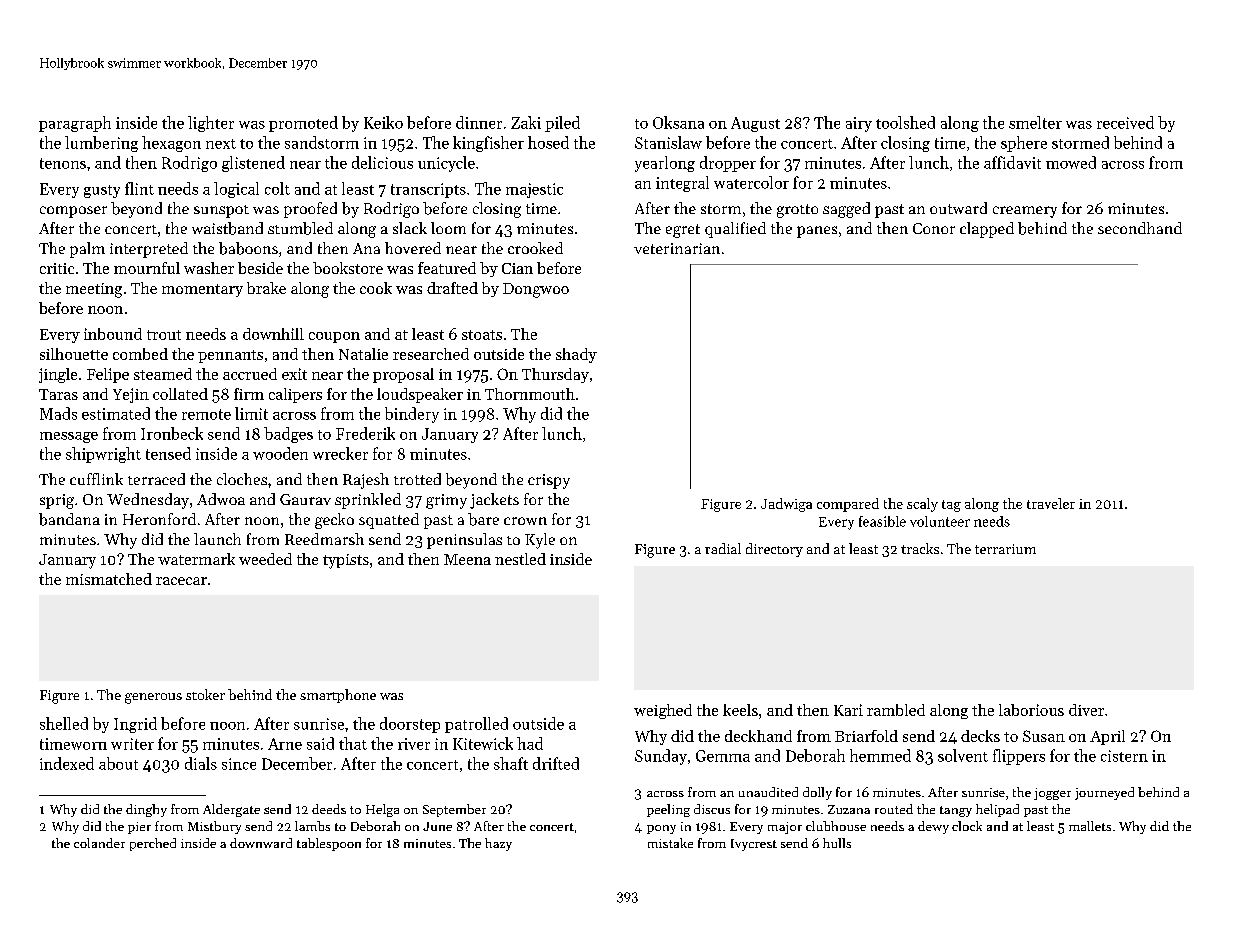 Image resolution: width=1233 pixels, height=952 pixels. Describe the element at coordinates (303, 124) in the screenshot. I see `promoted` at that location.
